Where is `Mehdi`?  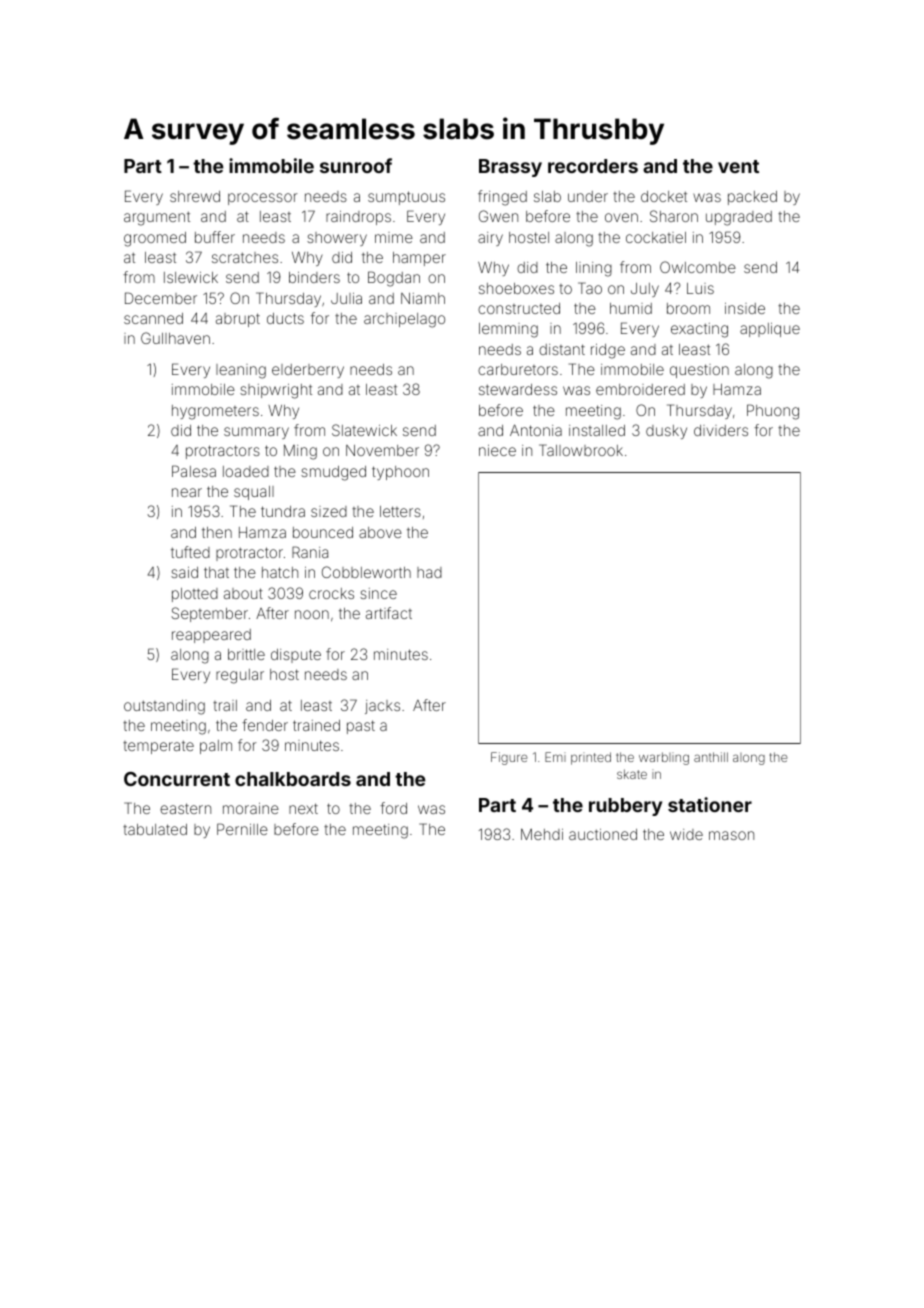
Mehdi is located at coordinates (542, 834).
